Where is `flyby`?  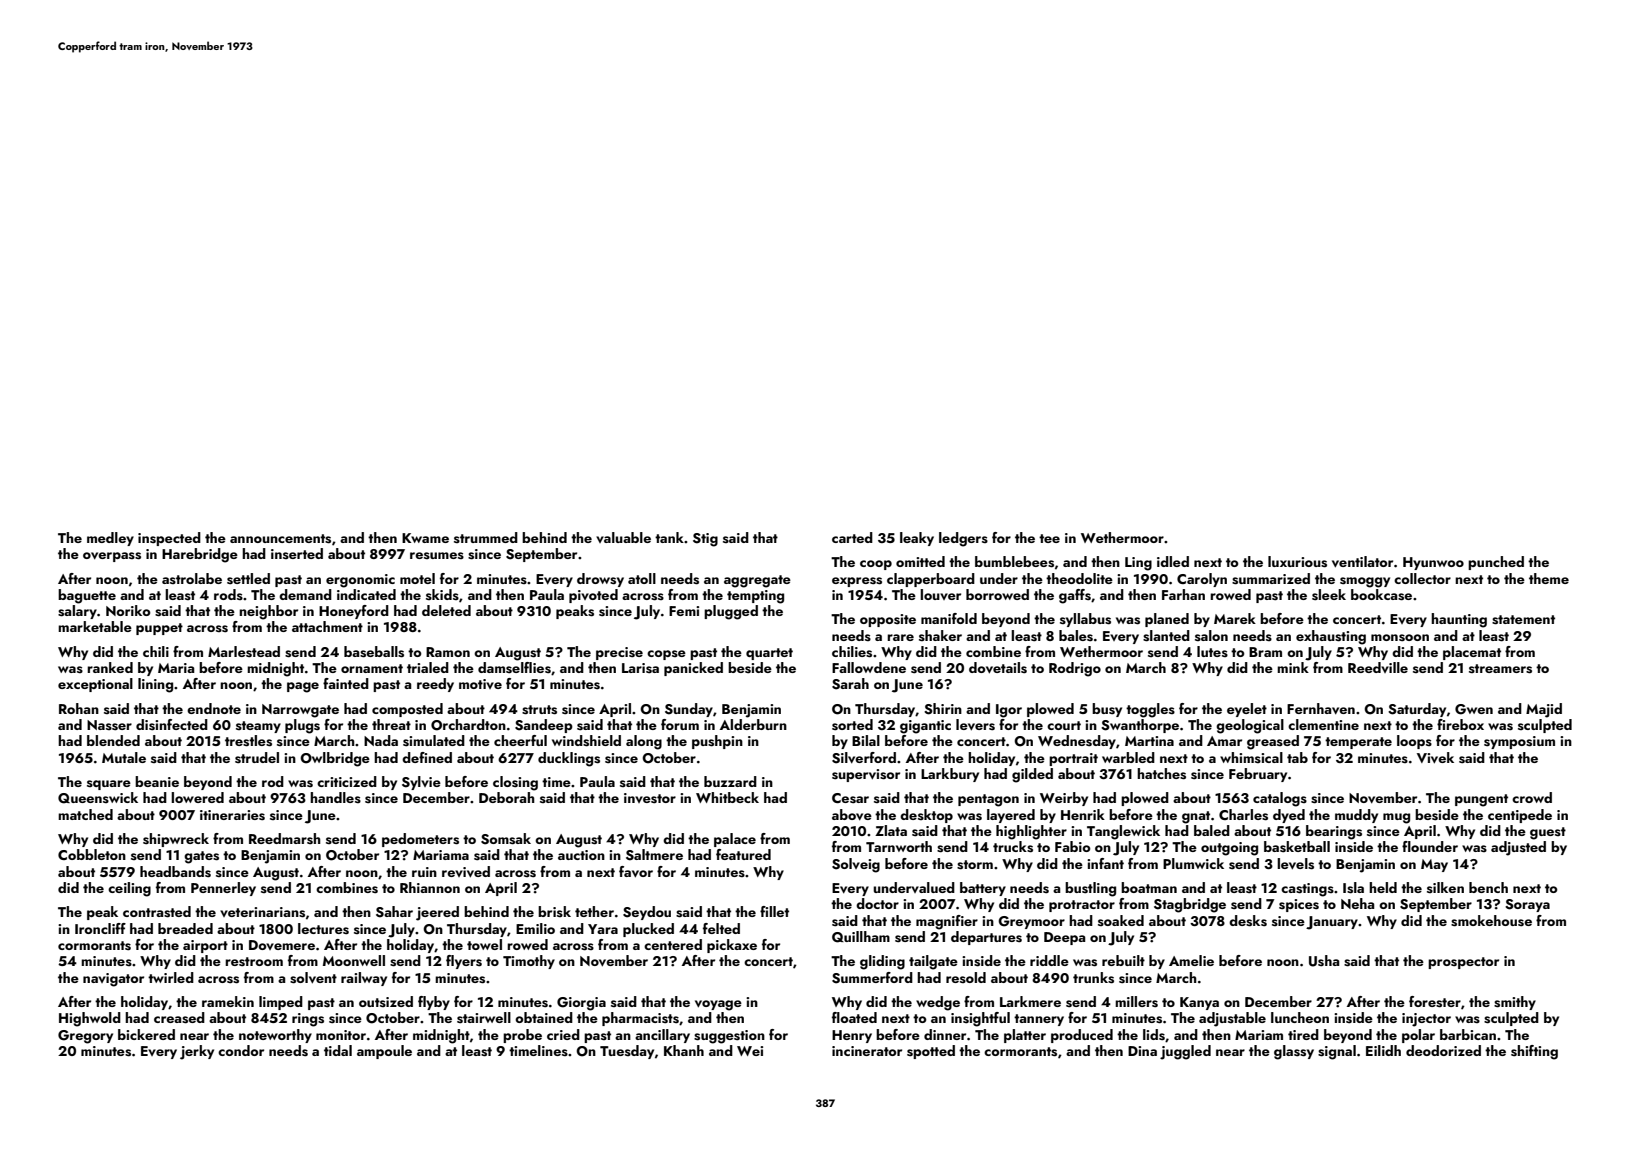 flyby is located at coordinates (434, 1003).
